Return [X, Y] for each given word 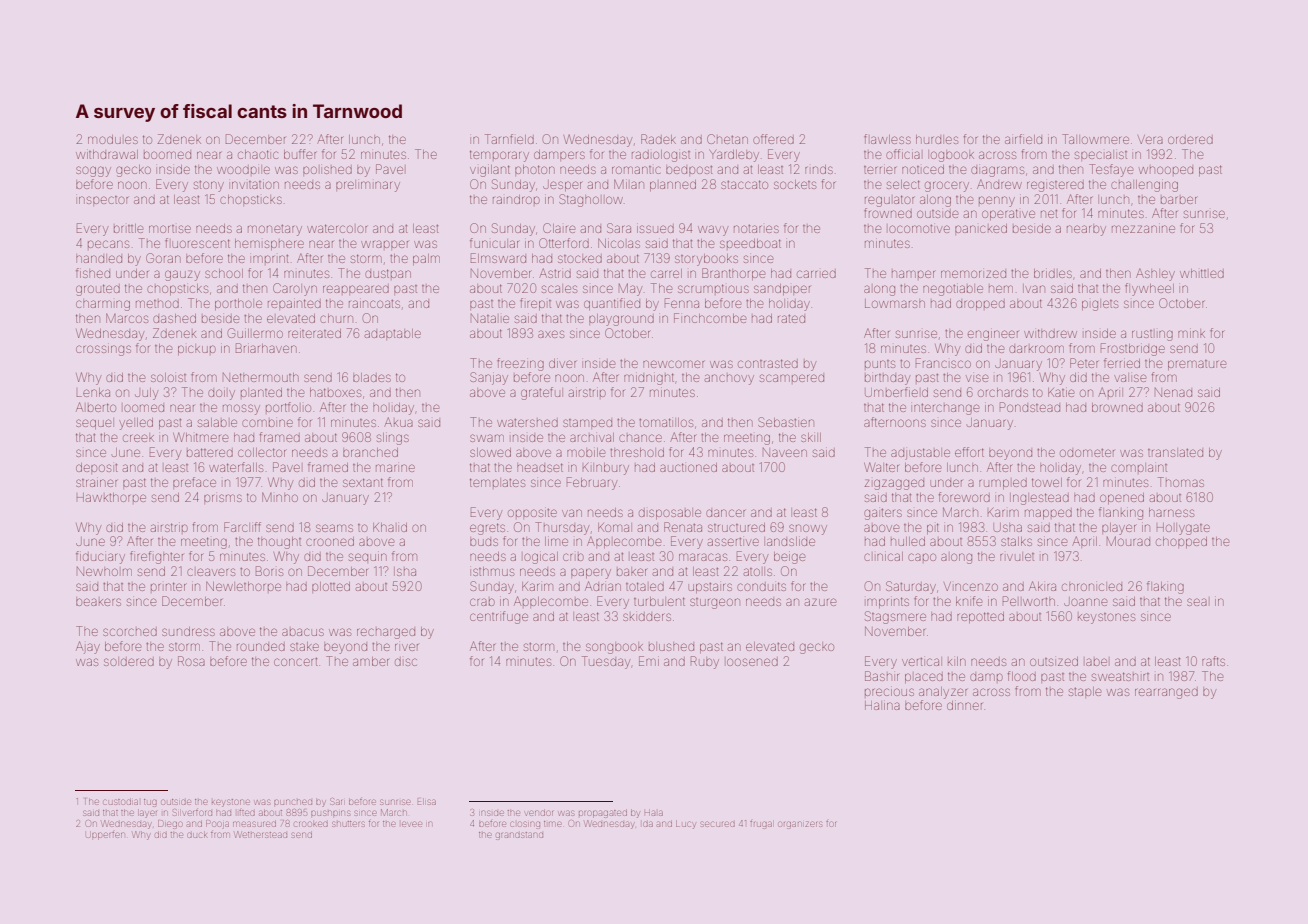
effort [969, 452]
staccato [744, 184]
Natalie [490, 318]
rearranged [1166, 693]
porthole [238, 304]
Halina [882, 705]
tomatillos [666, 422]
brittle [128, 228]
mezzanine [1143, 229]
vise [977, 378]
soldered [129, 662]
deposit [96, 467]
